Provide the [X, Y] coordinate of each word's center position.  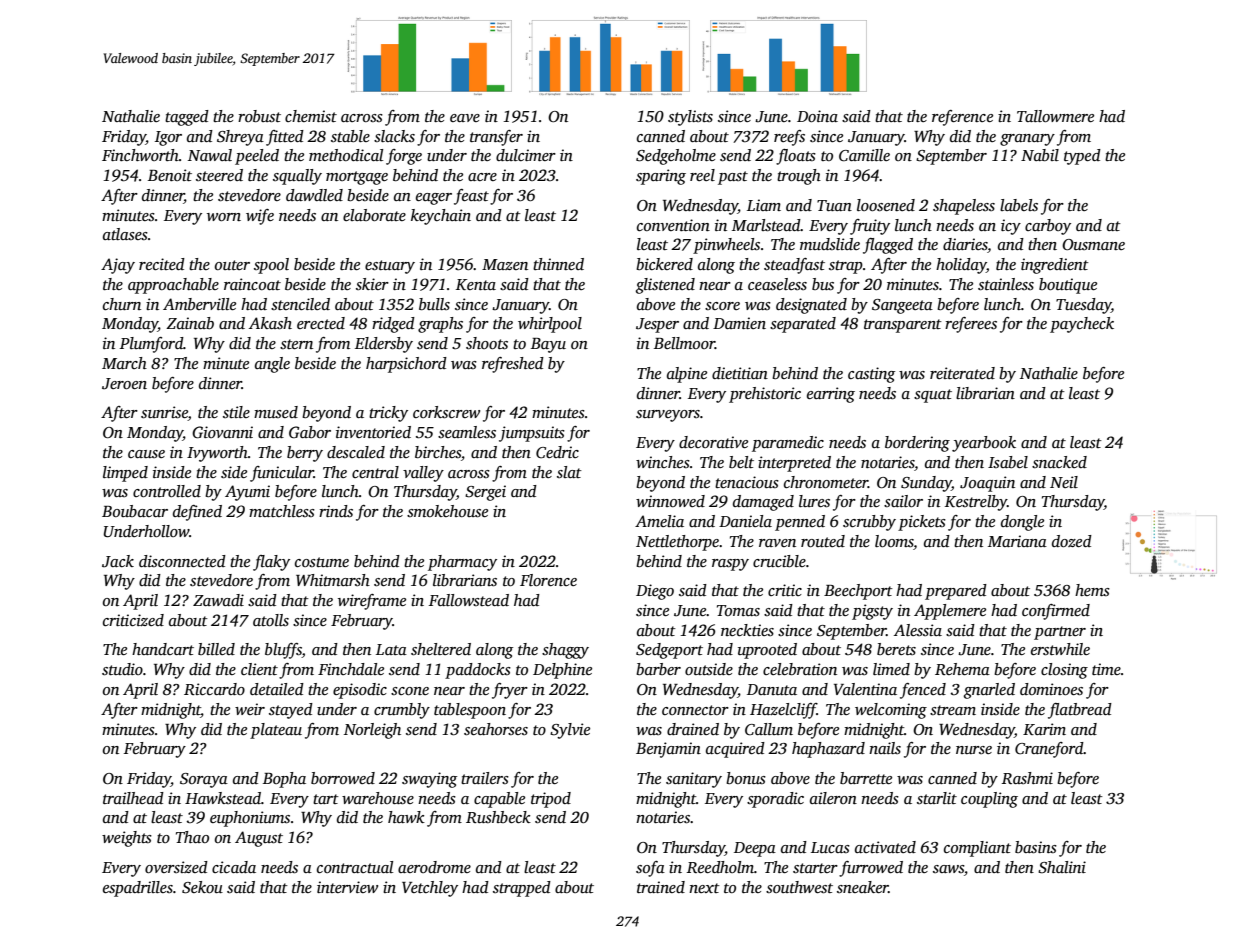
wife [260, 217]
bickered [664, 264]
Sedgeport [669, 651]
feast [471, 197]
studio [122, 669]
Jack [118, 561]
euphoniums [250, 819]
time [1106, 669]
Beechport [858, 592]
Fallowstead [469, 600]
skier [372, 284]
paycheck [1082, 325]
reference [962, 118]
